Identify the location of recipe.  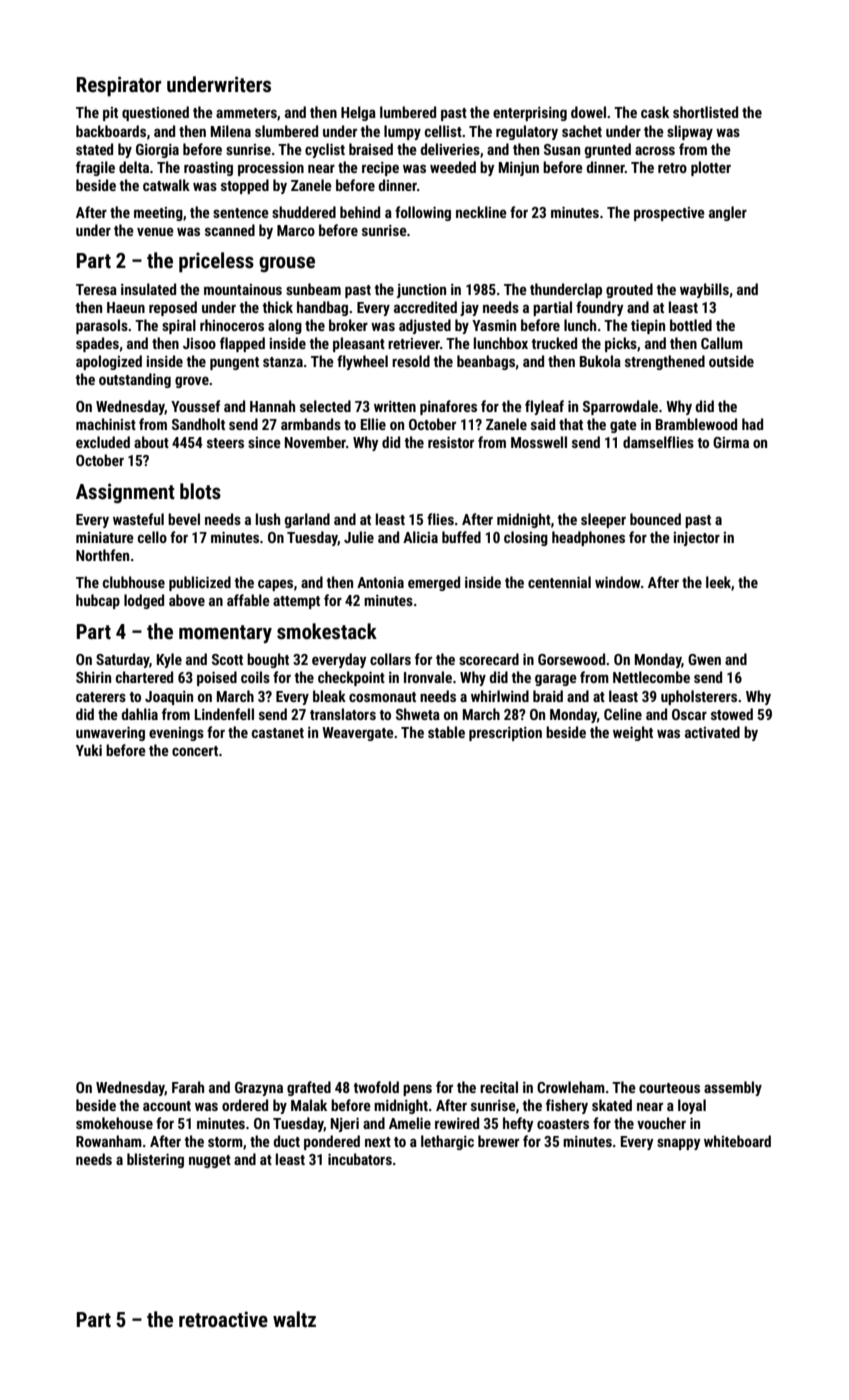
(380, 169).
